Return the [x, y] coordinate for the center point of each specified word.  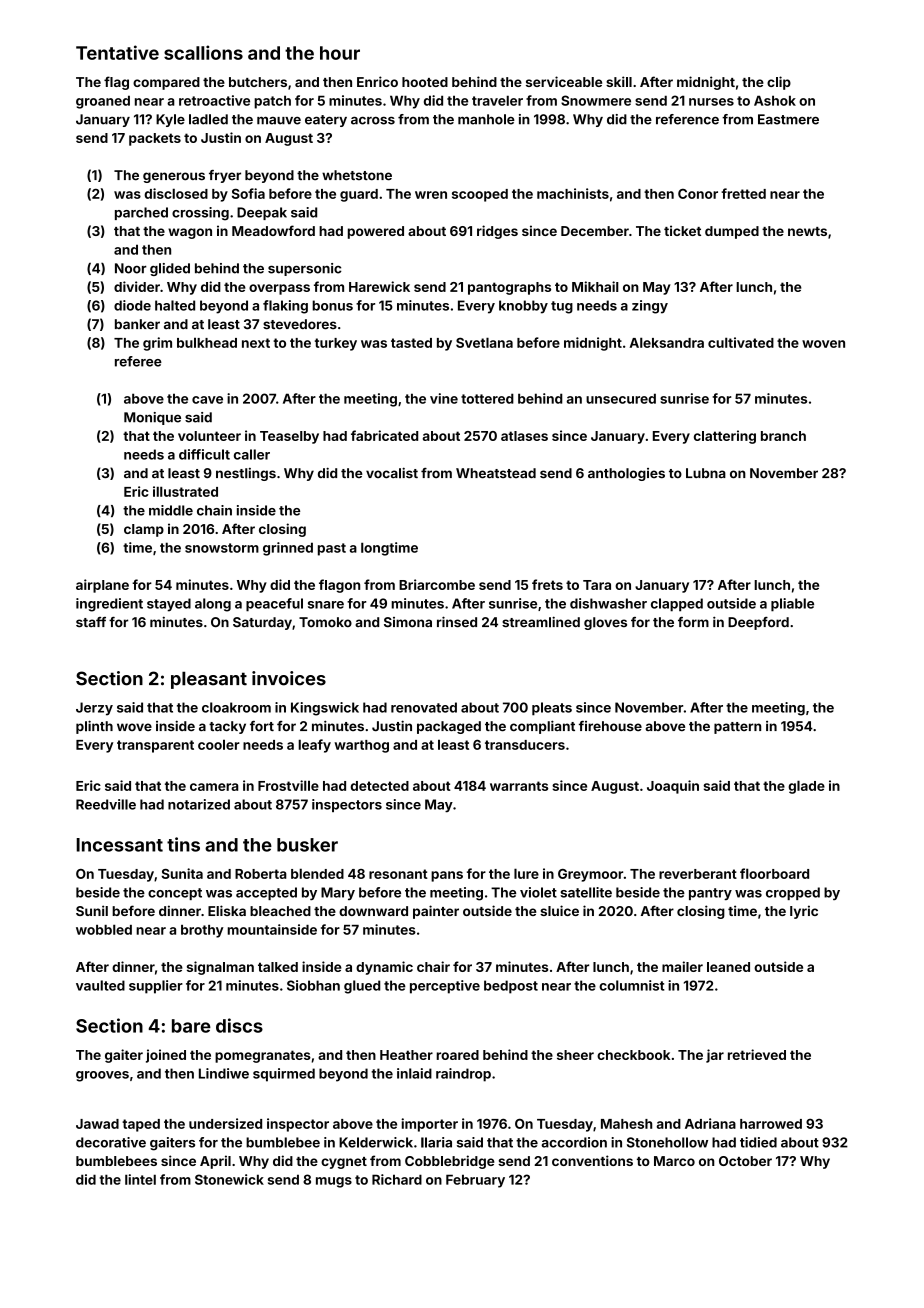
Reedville [106, 804]
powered [376, 232]
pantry [710, 894]
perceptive [445, 987]
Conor [698, 193]
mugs [334, 1182]
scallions [203, 52]
